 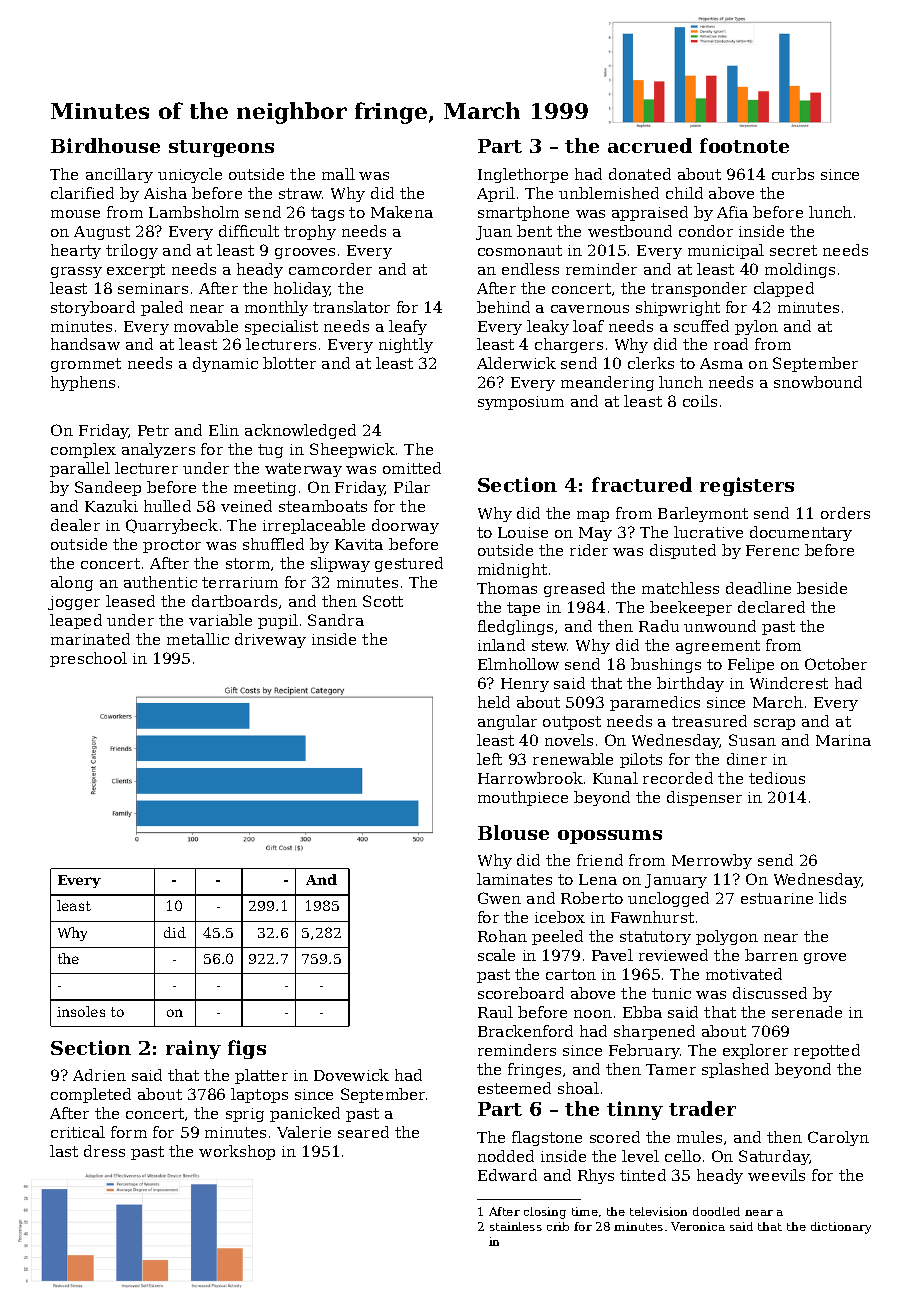 I want to click on Barleymont, so click(x=703, y=514).
